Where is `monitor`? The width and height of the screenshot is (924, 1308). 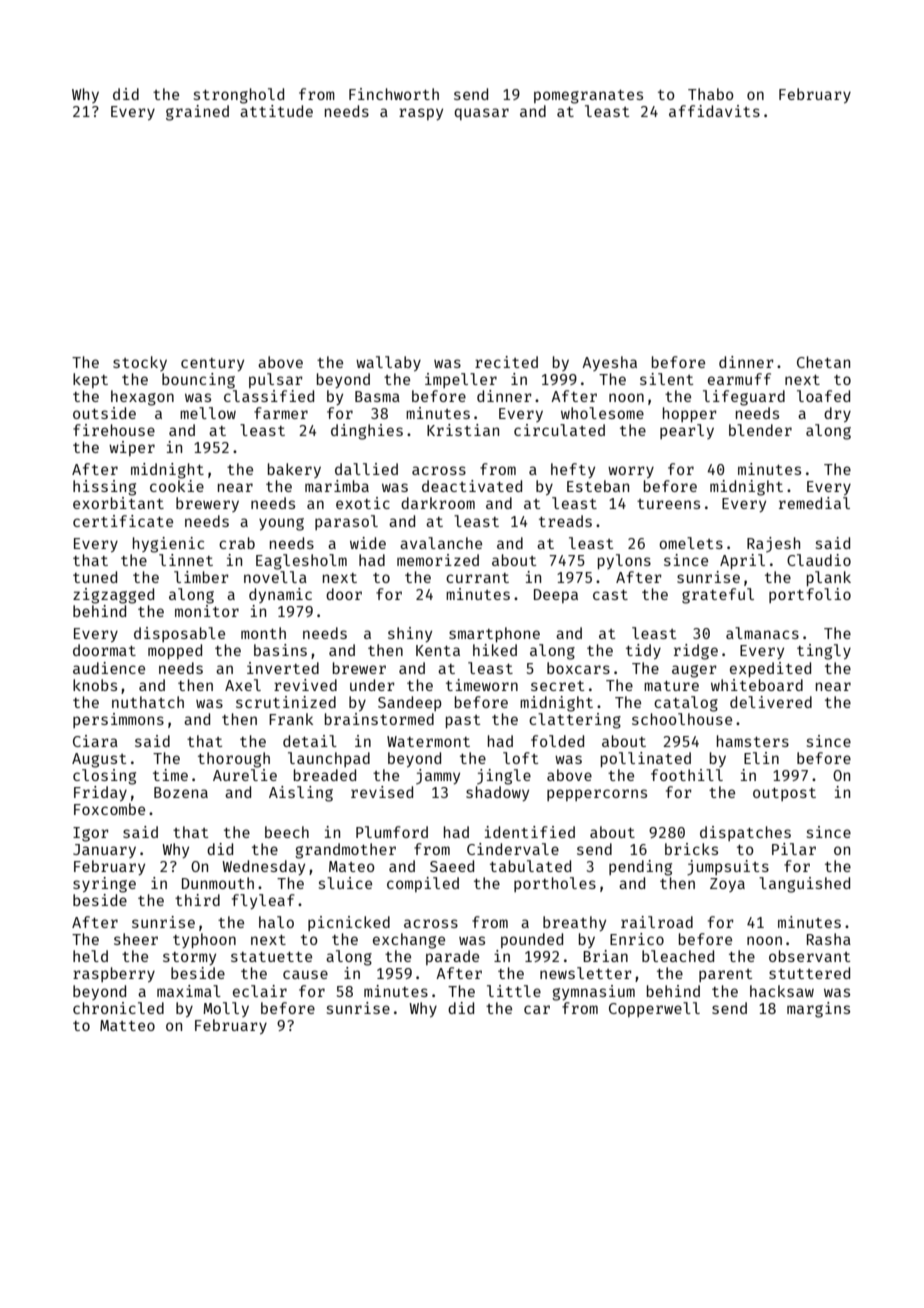
monitor is located at coordinates (207, 611).
